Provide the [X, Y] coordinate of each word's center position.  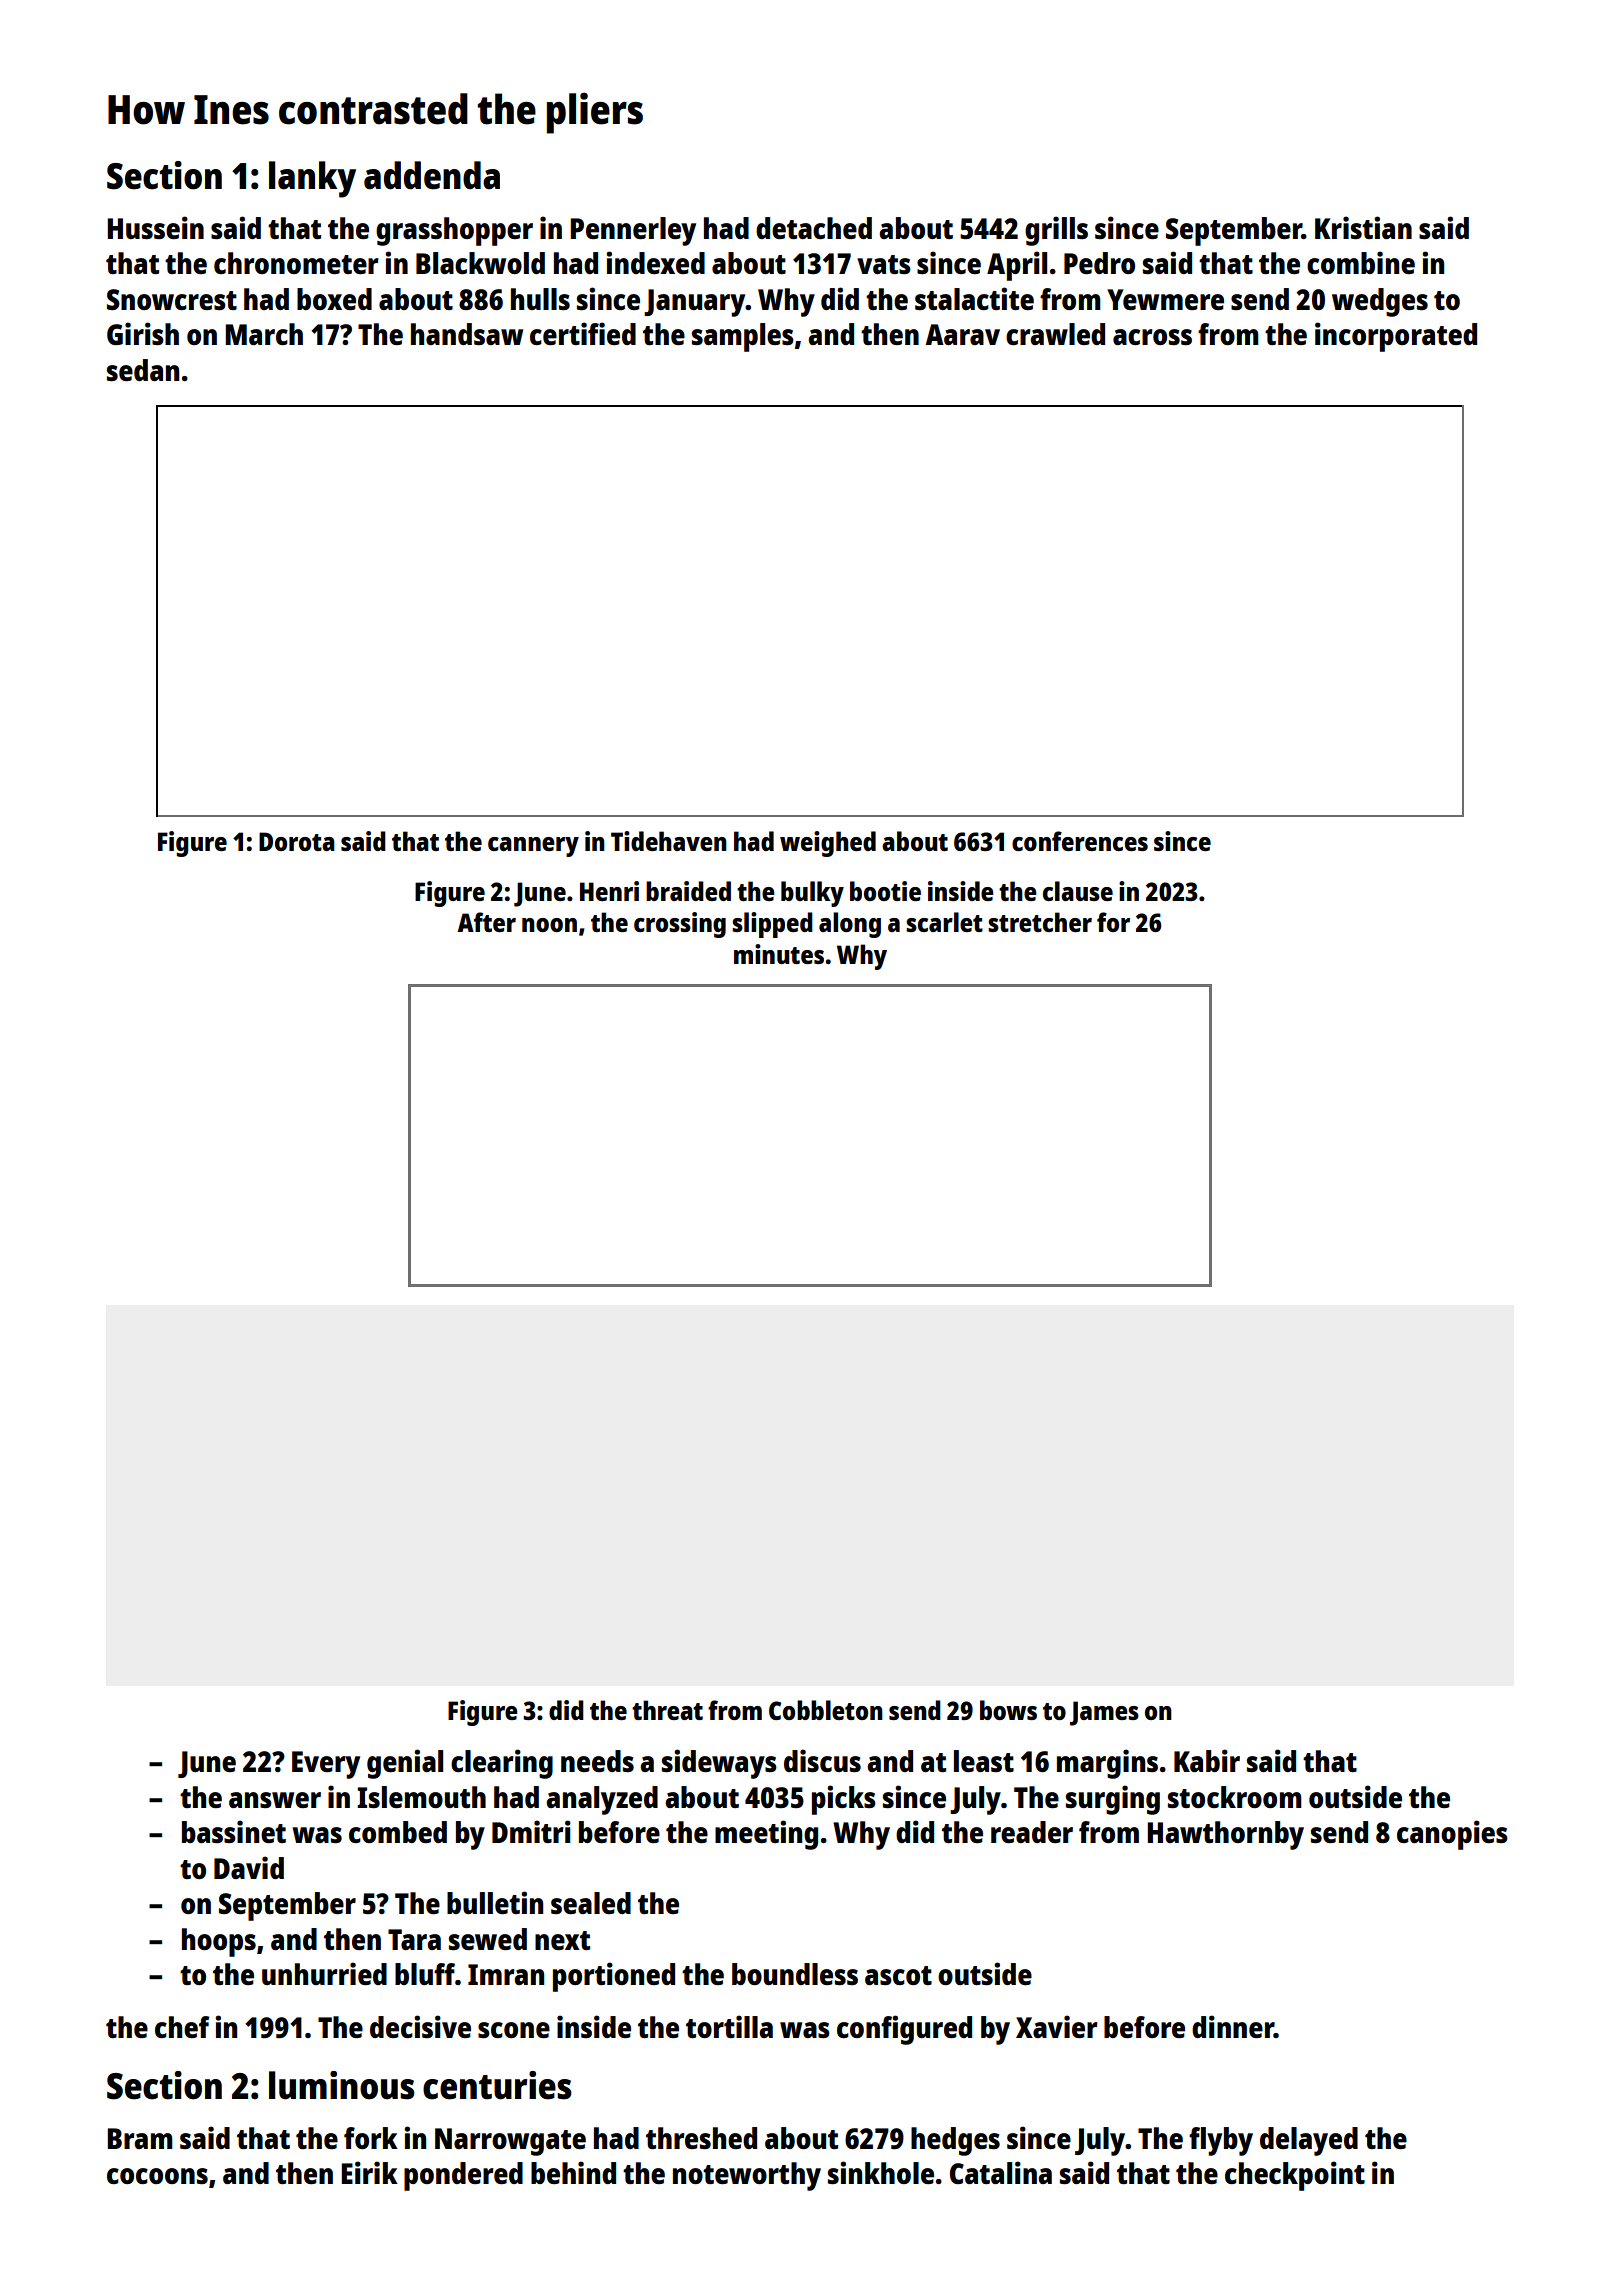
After [486, 922]
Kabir [1207, 1760]
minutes [779, 954]
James [1104, 1713]
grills [1056, 231]
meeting [766, 1835]
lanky [312, 179]
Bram [140, 2138]
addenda [432, 175]
